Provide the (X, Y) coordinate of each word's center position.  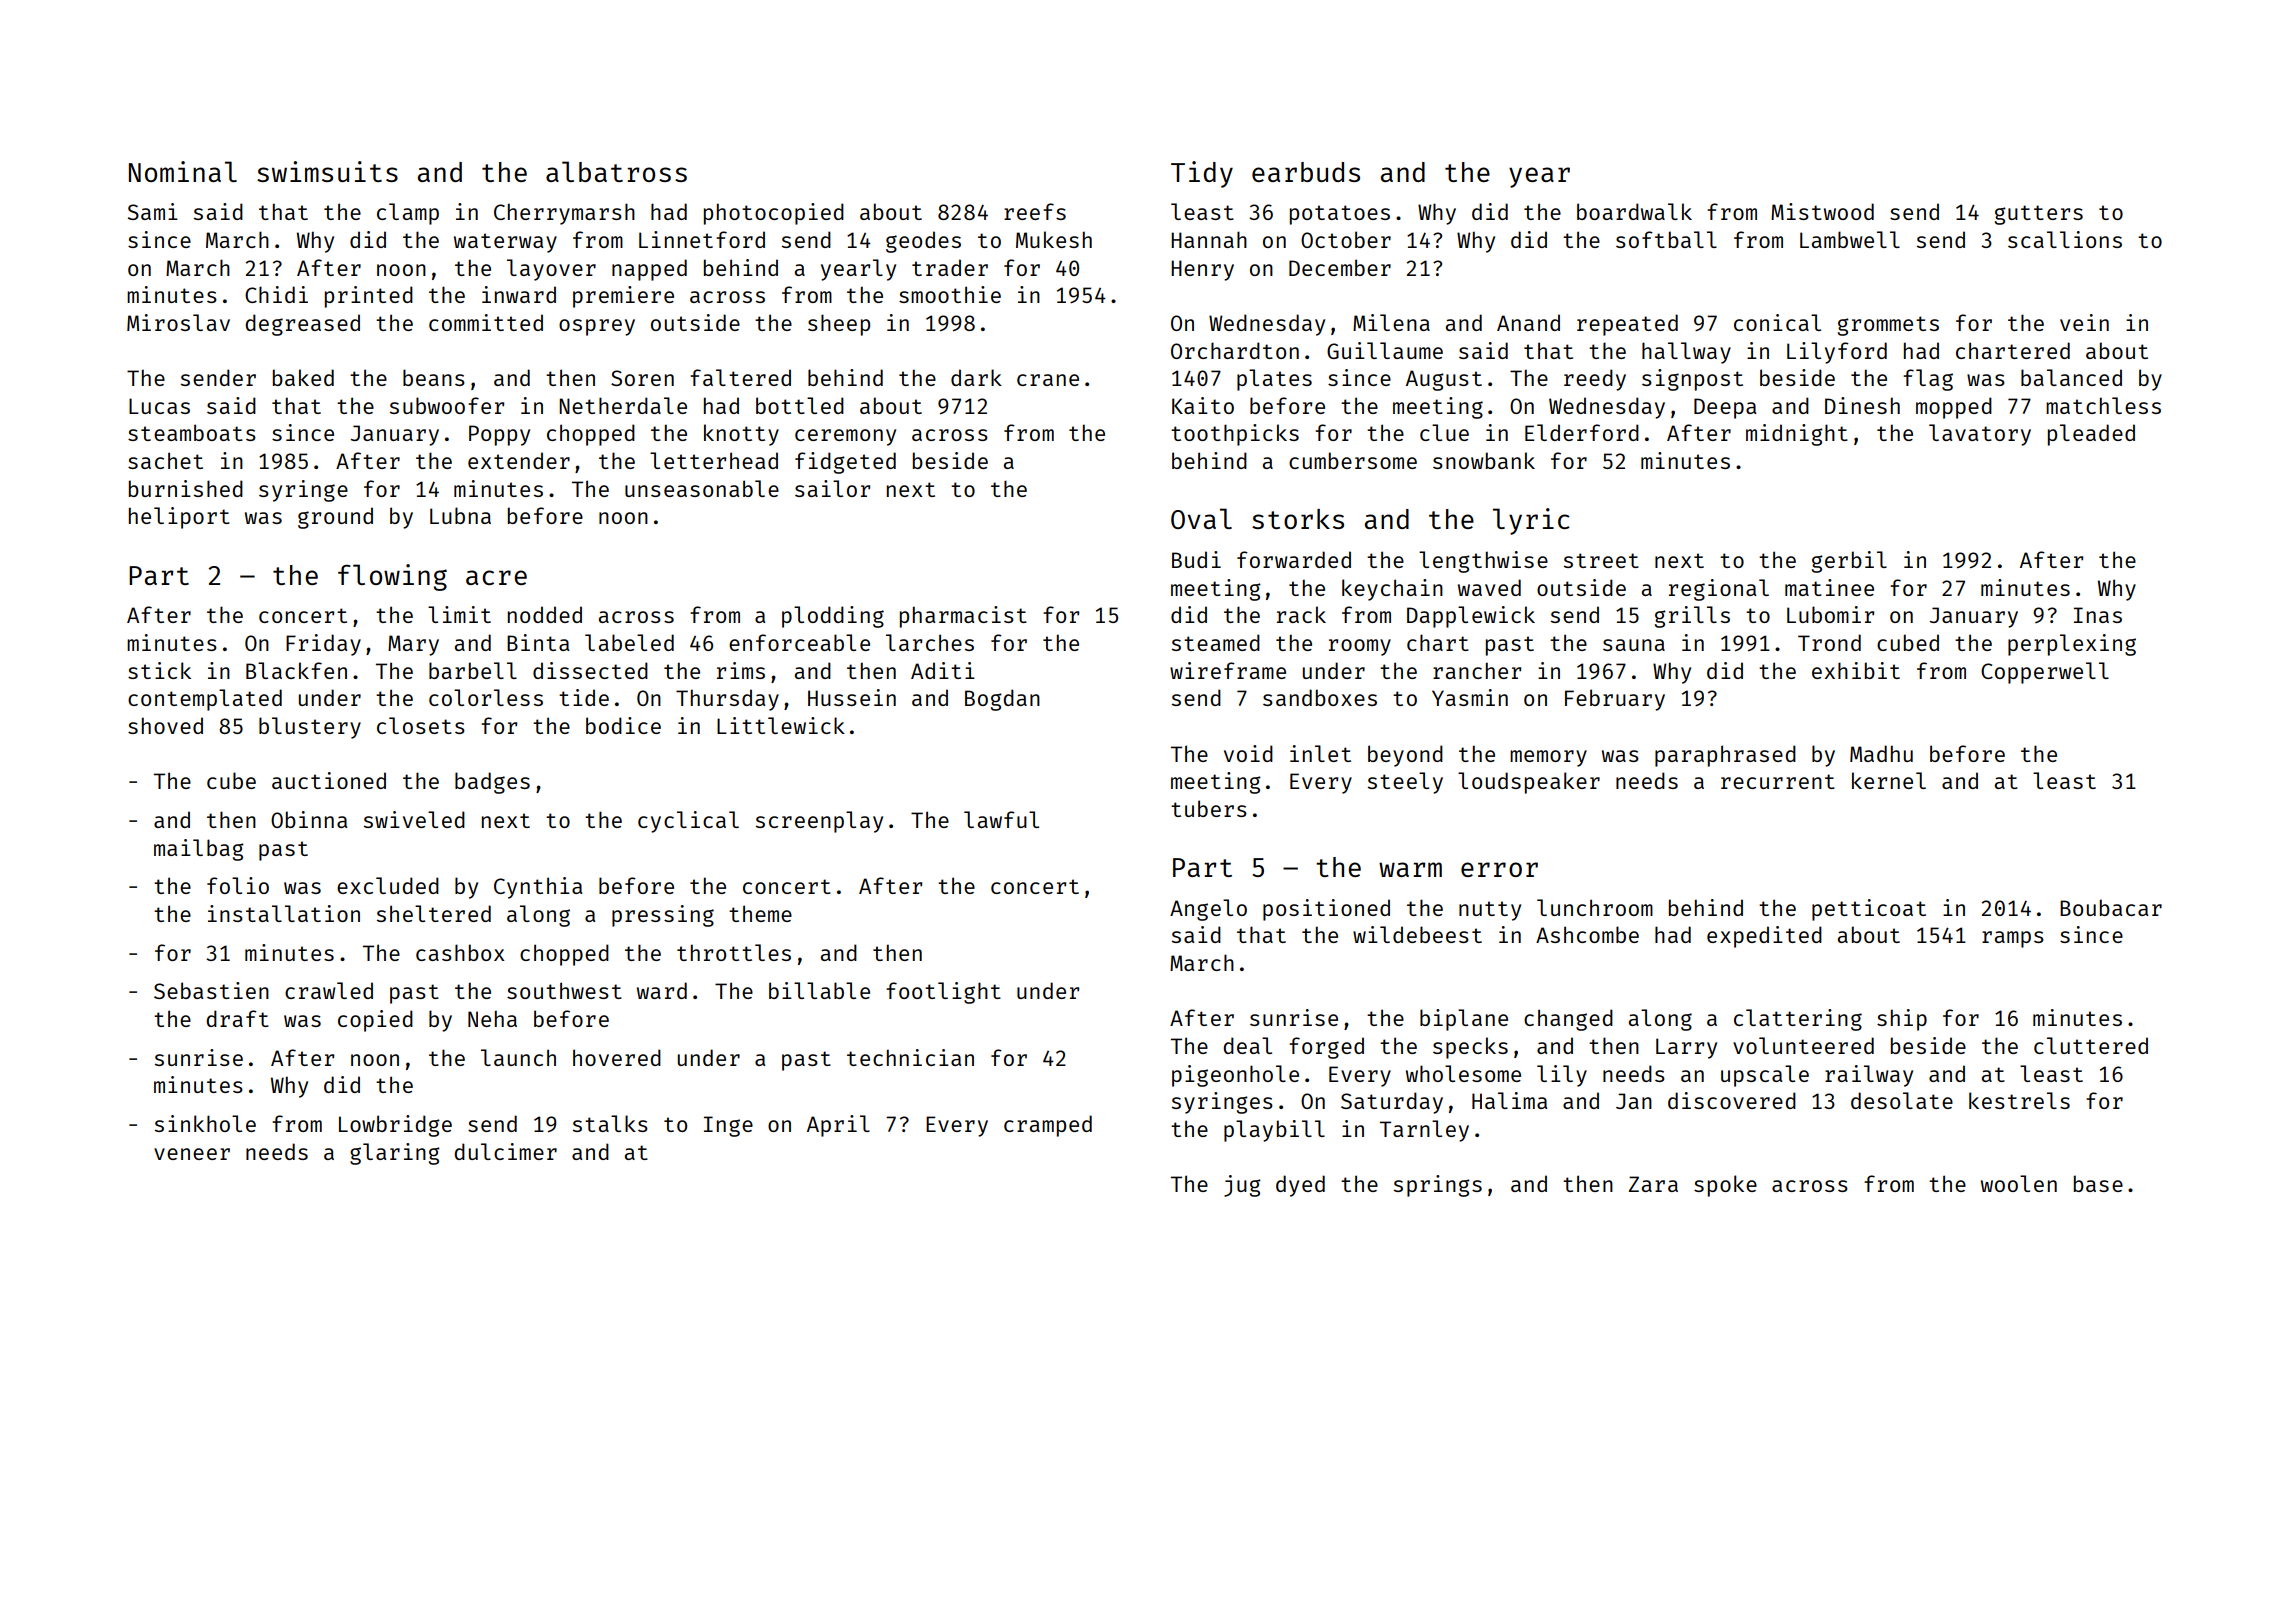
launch (518, 1057)
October (1346, 239)
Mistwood (1822, 211)
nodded (545, 614)
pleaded (2091, 435)
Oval (1201, 518)
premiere (623, 297)
